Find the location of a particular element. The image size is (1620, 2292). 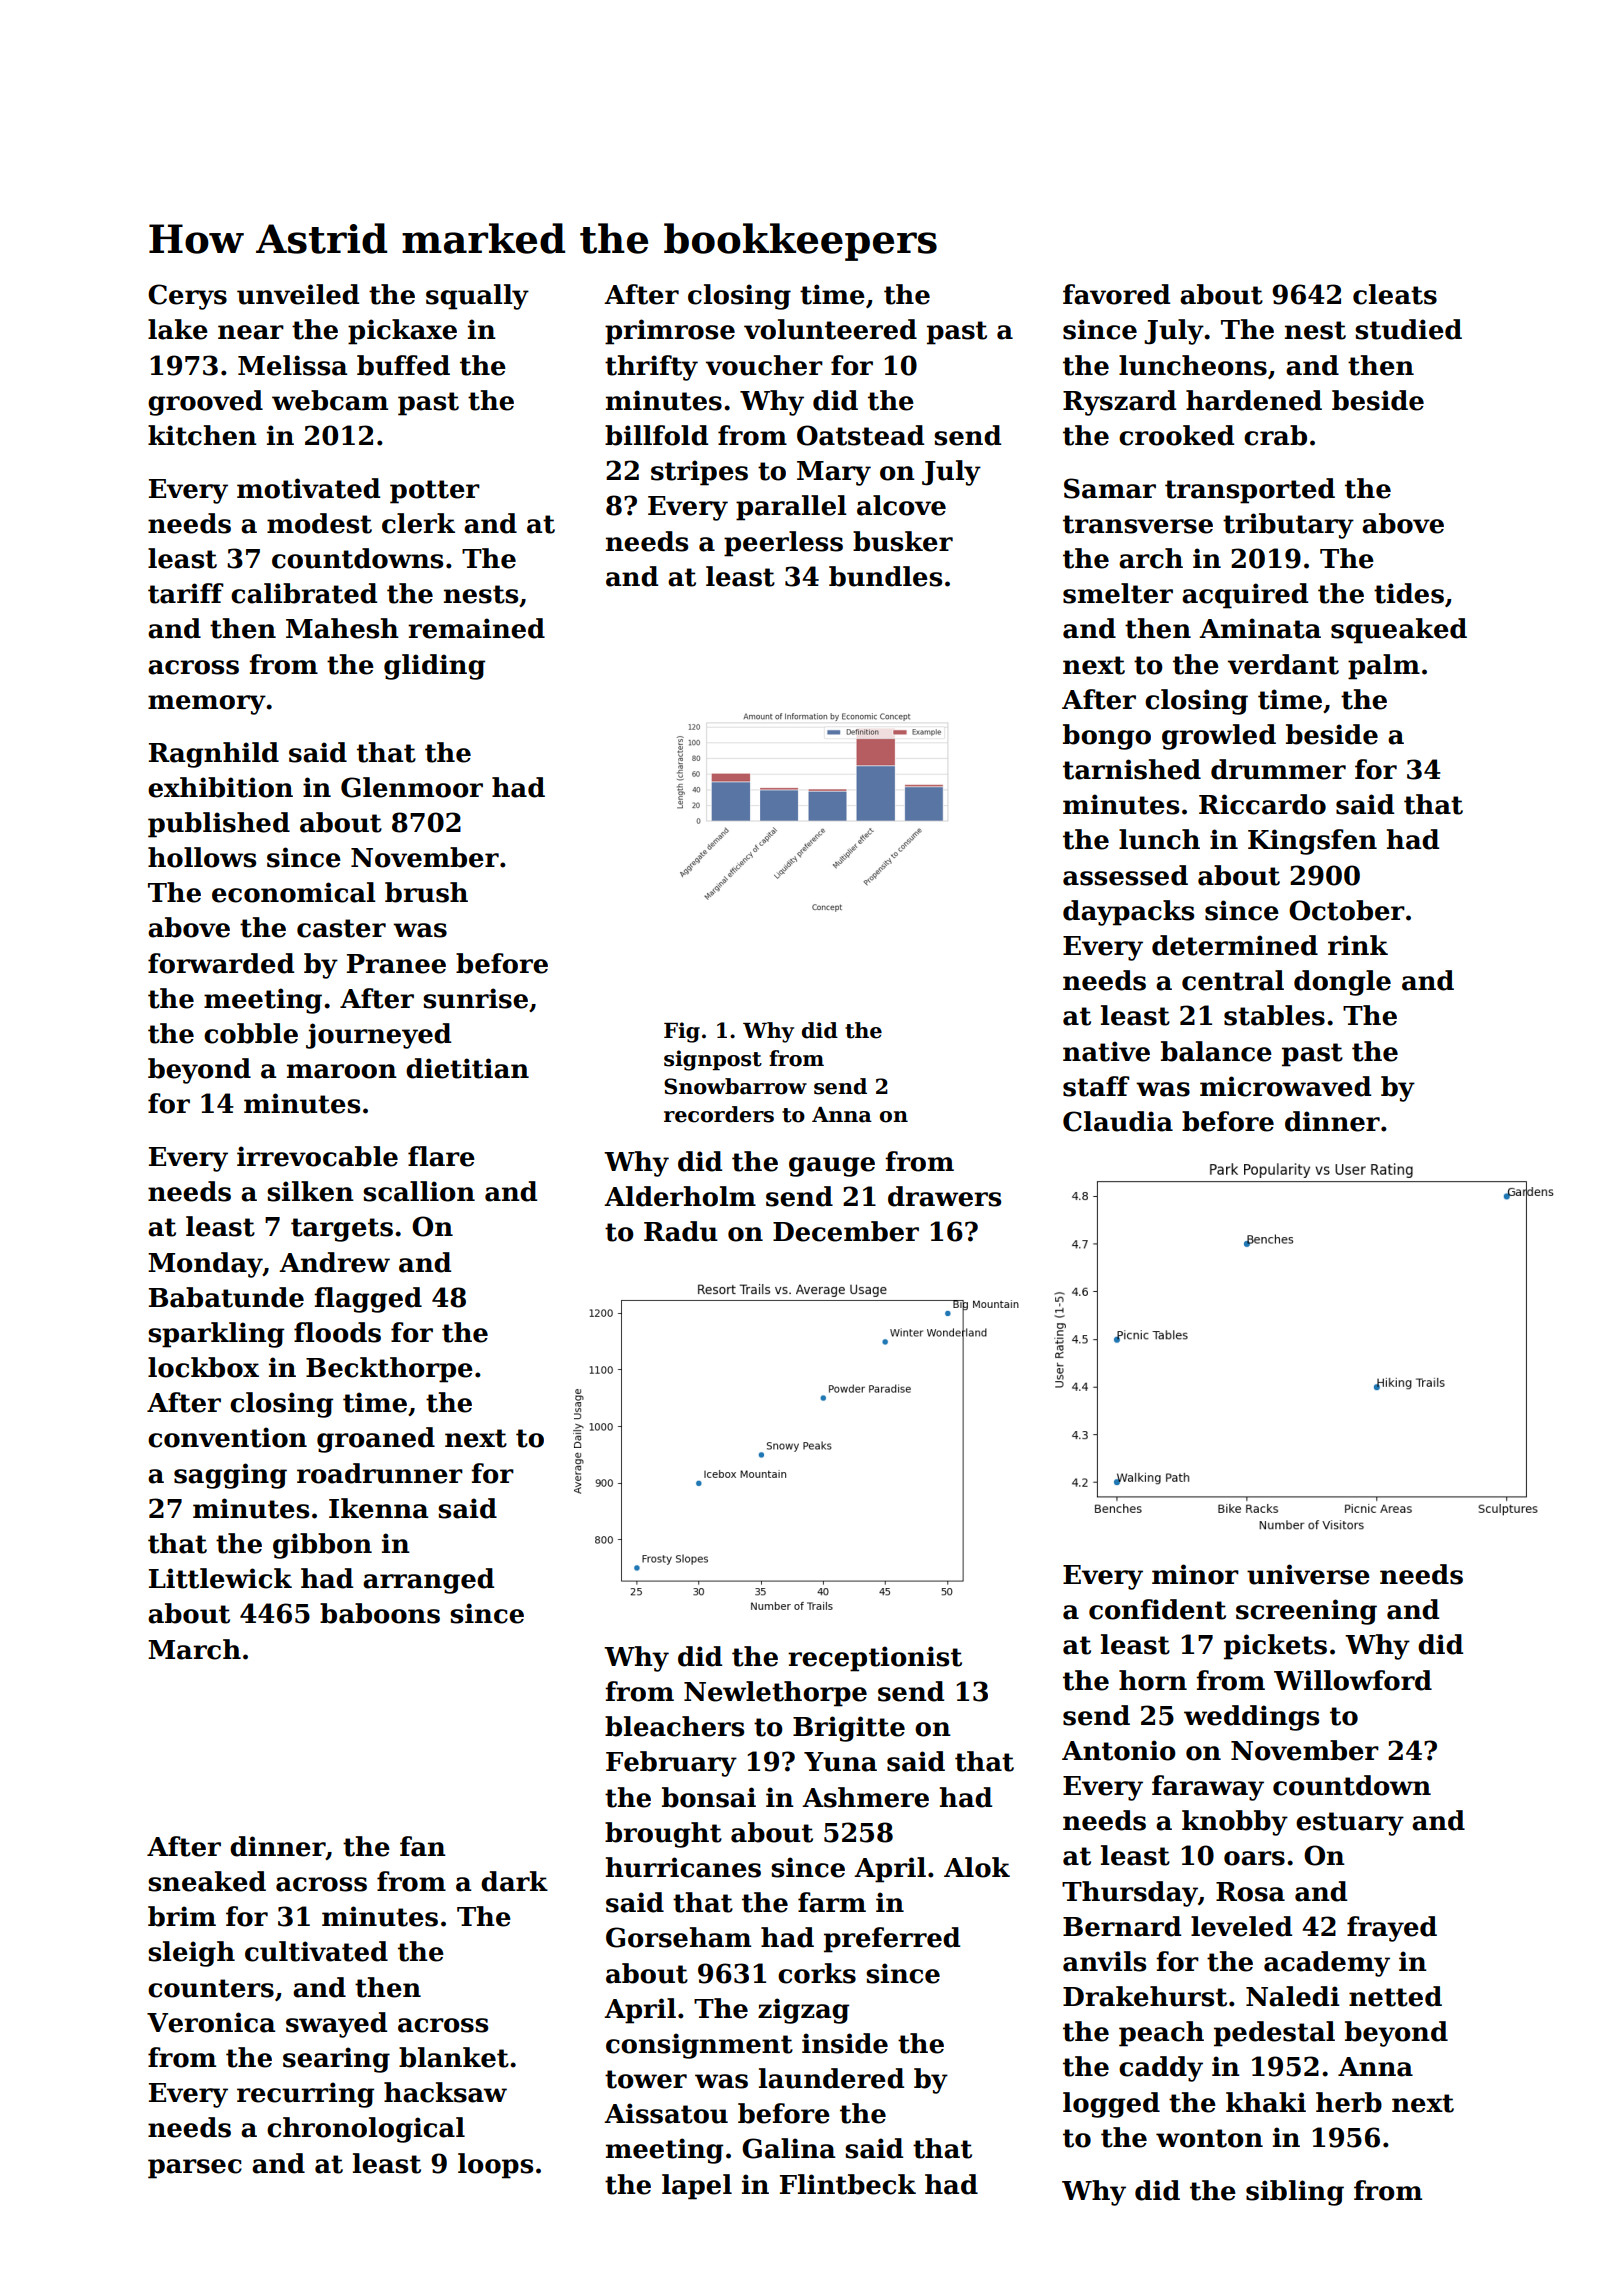

receptionist is located at coordinates (875, 1659).
